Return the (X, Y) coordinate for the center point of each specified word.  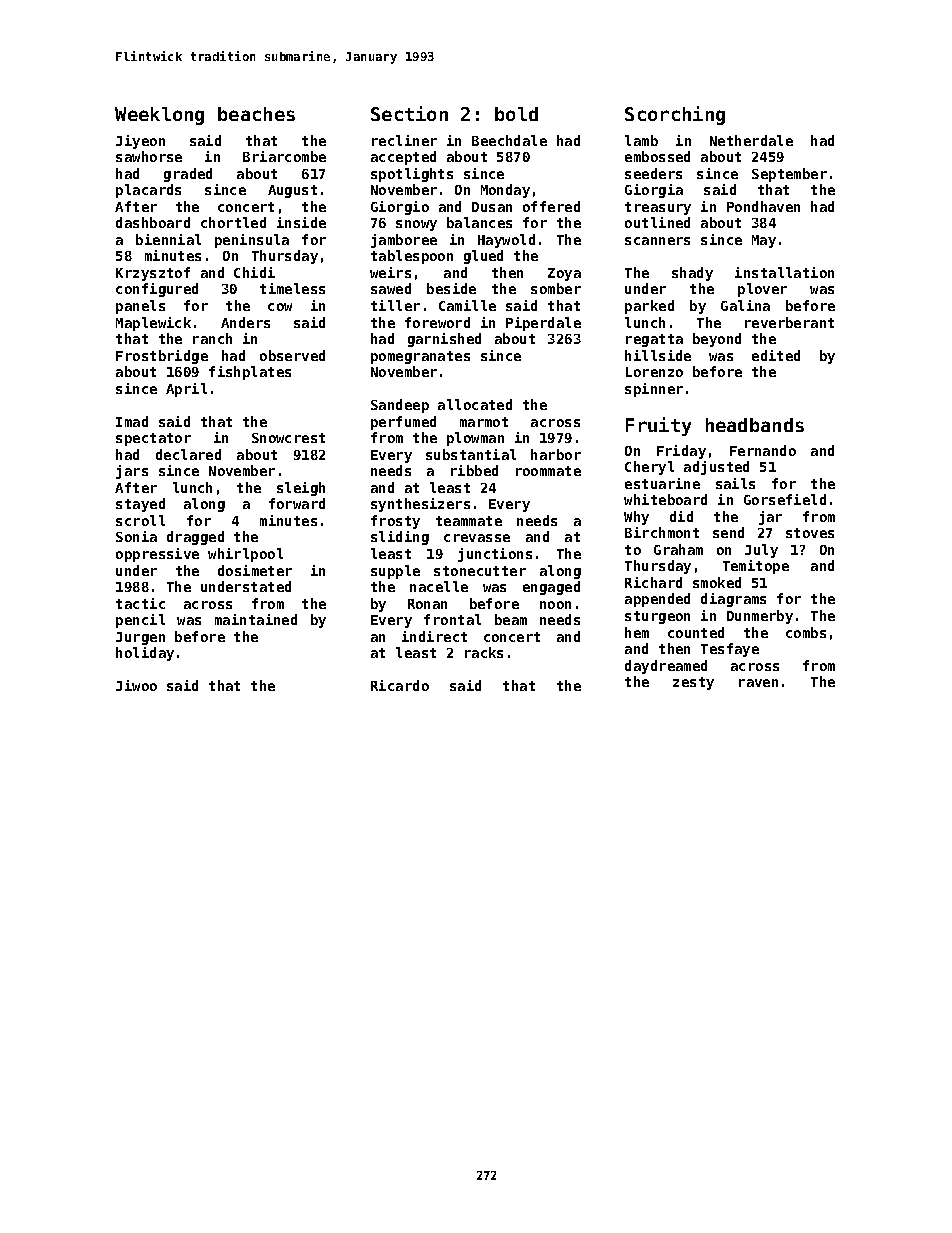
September (789, 175)
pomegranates (420, 357)
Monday (505, 191)
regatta (654, 340)
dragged (195, 538)
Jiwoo (136, 685)
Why (636, 518)
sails (735, 483)
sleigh (301, 489)
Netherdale (751, 140)
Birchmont (662, 532)
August (292, 191)
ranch (212, 338)
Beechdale (509, 140)
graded (188, 175)
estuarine (662, 483)
